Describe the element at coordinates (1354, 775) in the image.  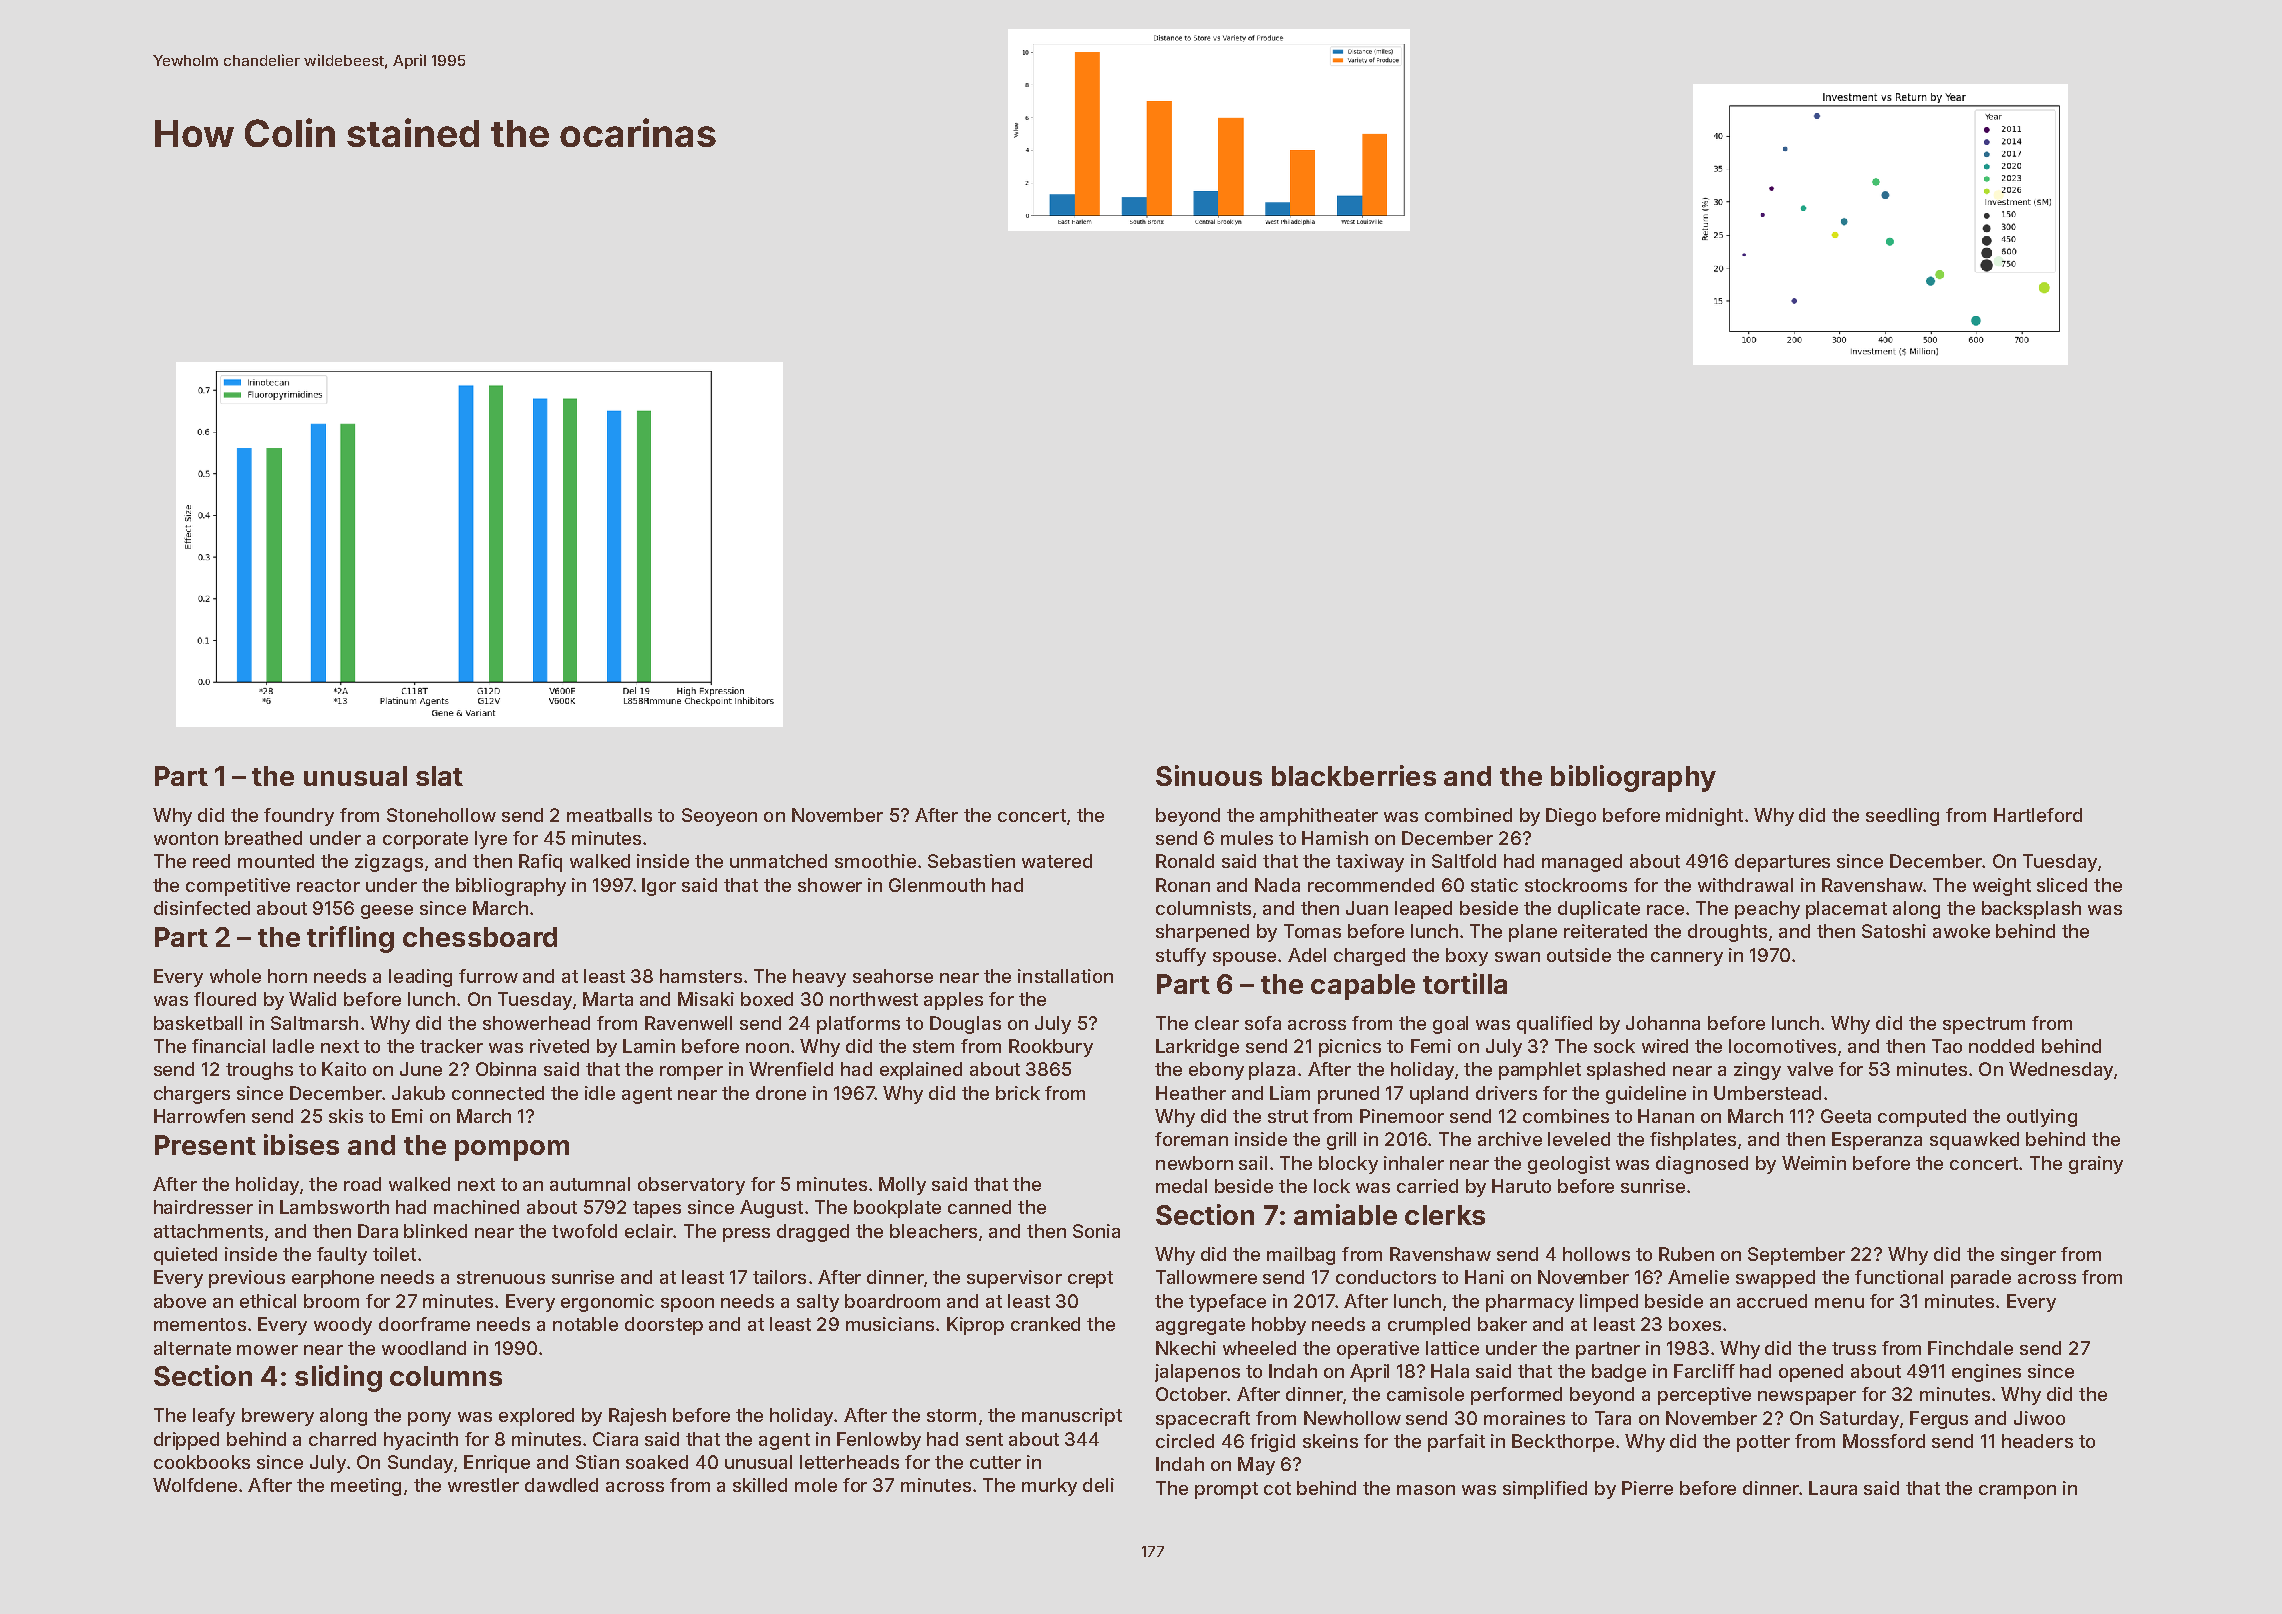
I see `blackberries` at that location.
